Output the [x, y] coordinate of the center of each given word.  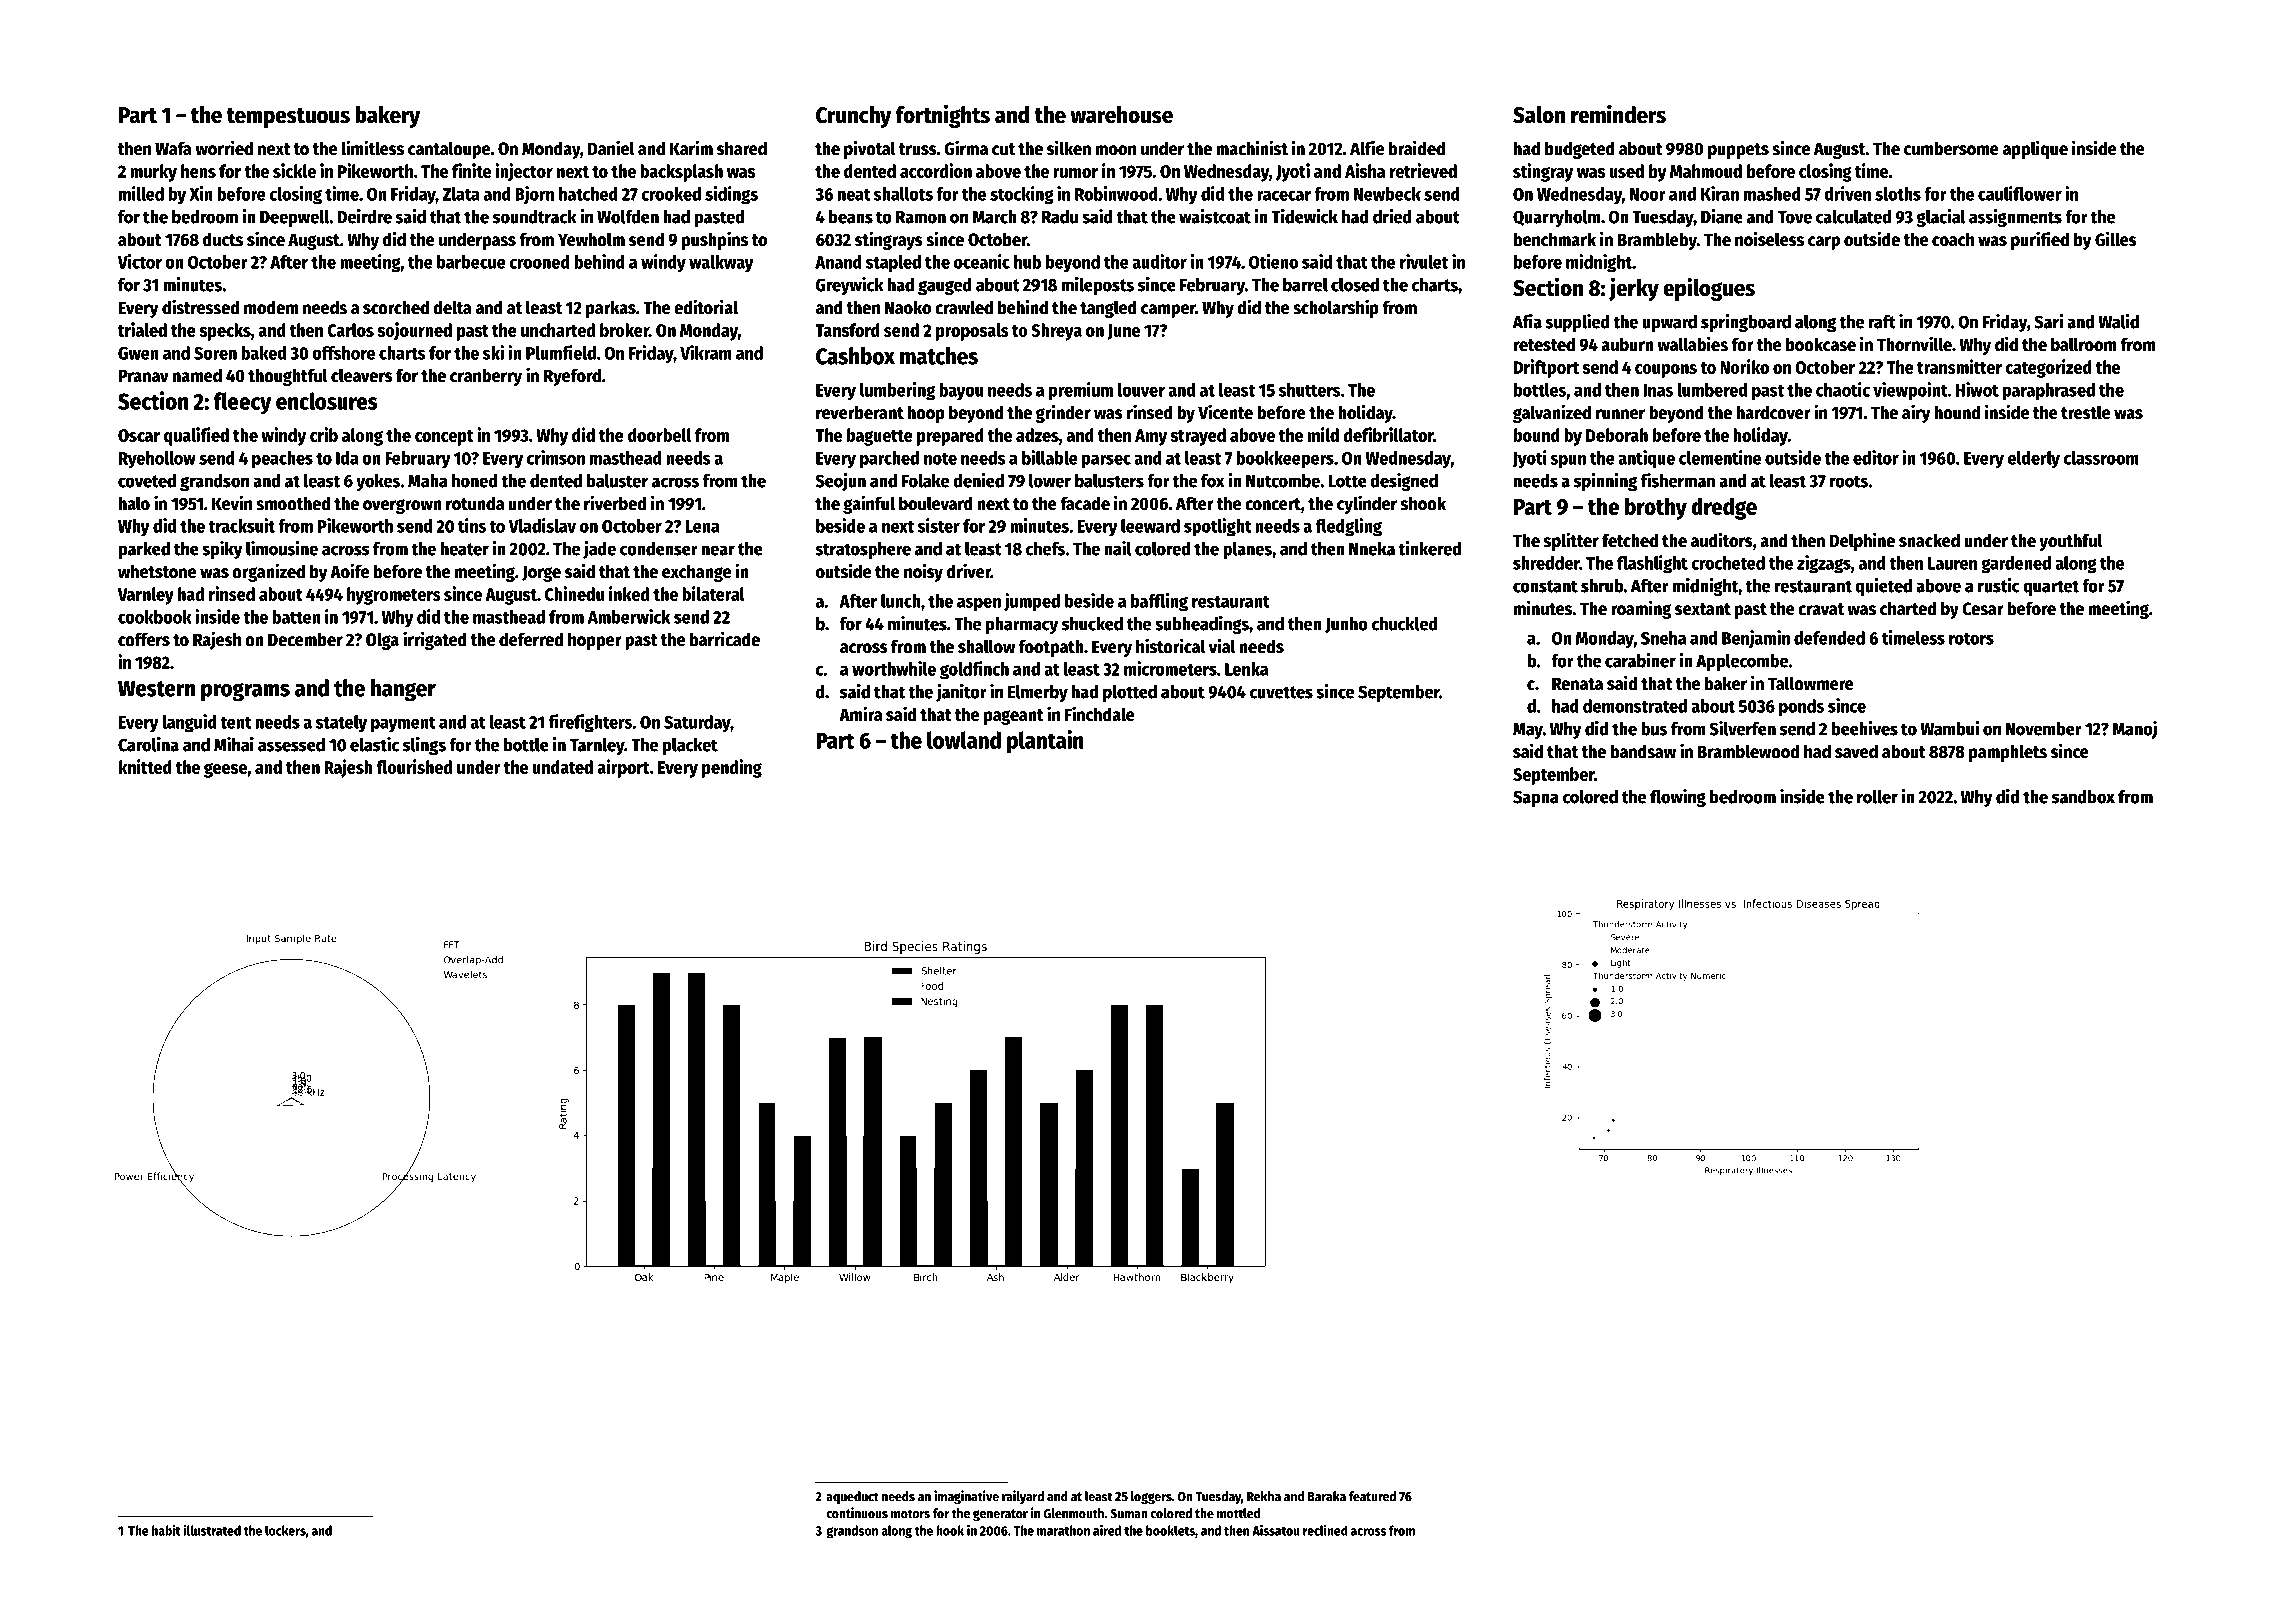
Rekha [1264, 1496]
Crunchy [853, 117]
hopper [595, 641]
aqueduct [852, 1497]
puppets [1738, 151]
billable [1050, 457]
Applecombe [1742, 662]
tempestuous [288, 118]
